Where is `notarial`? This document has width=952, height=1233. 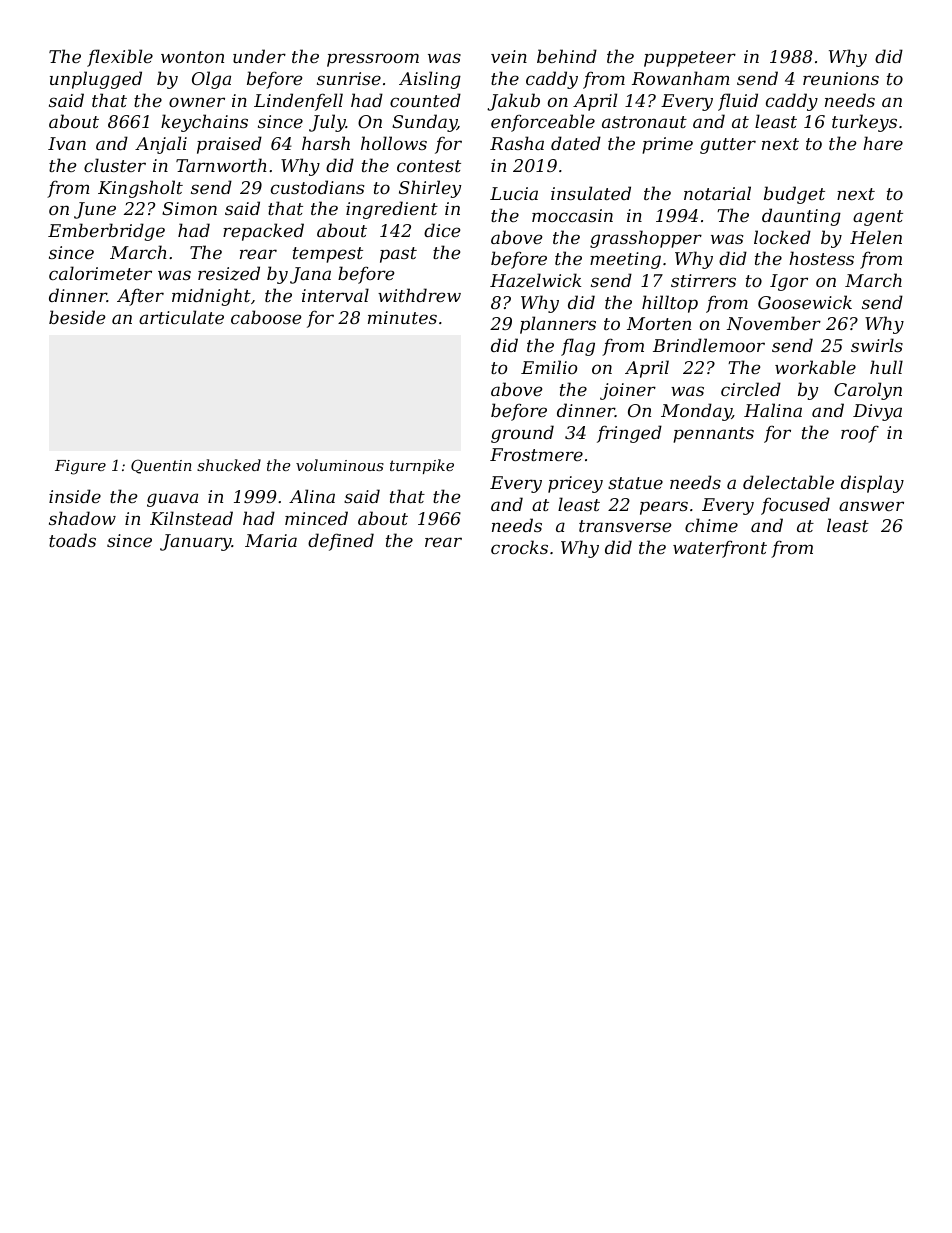 notarial is located at coordinates (717, 193).
